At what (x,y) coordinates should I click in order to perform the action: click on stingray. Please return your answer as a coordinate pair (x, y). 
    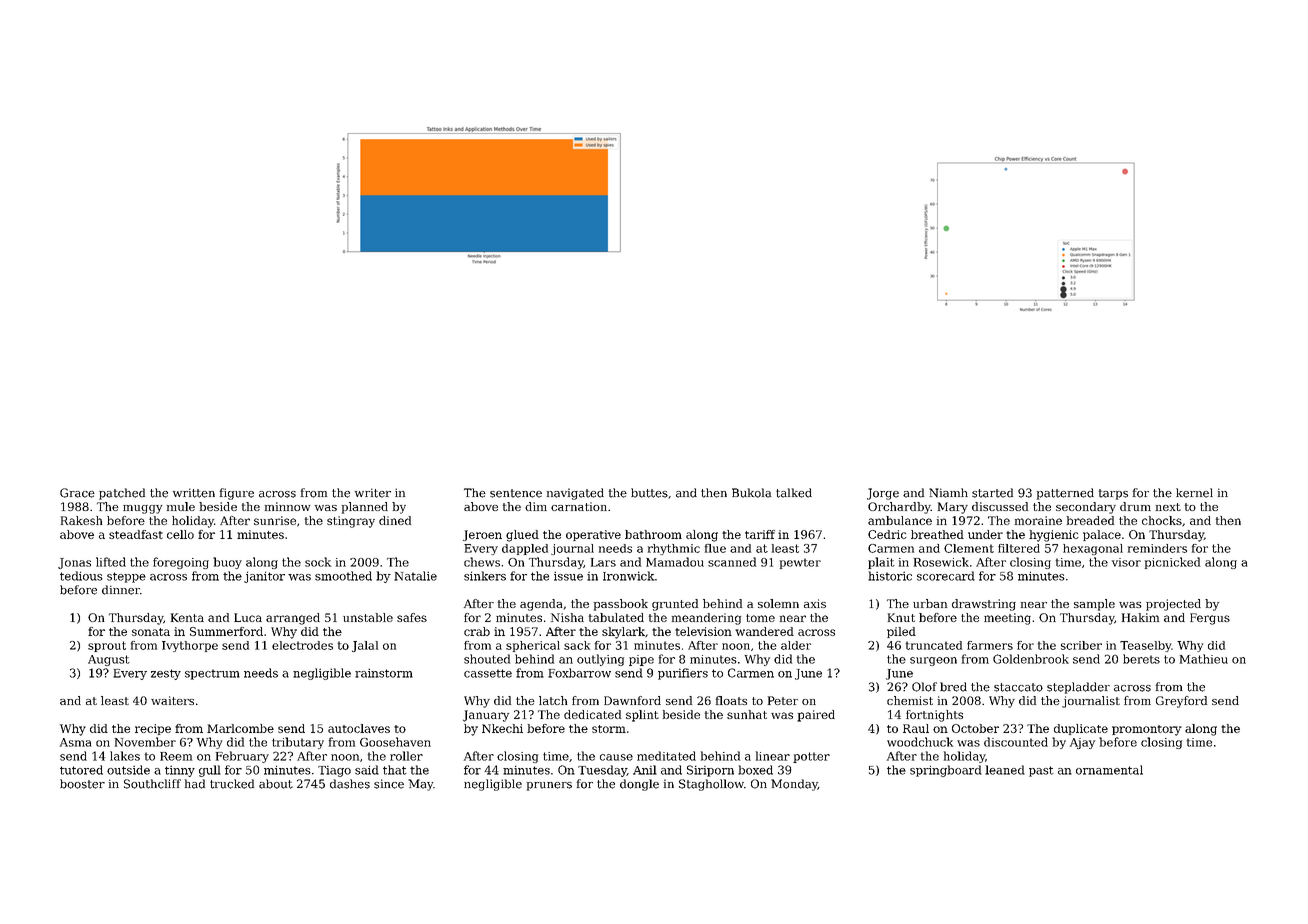
    Looking at the image, I should click on (351, 522).
